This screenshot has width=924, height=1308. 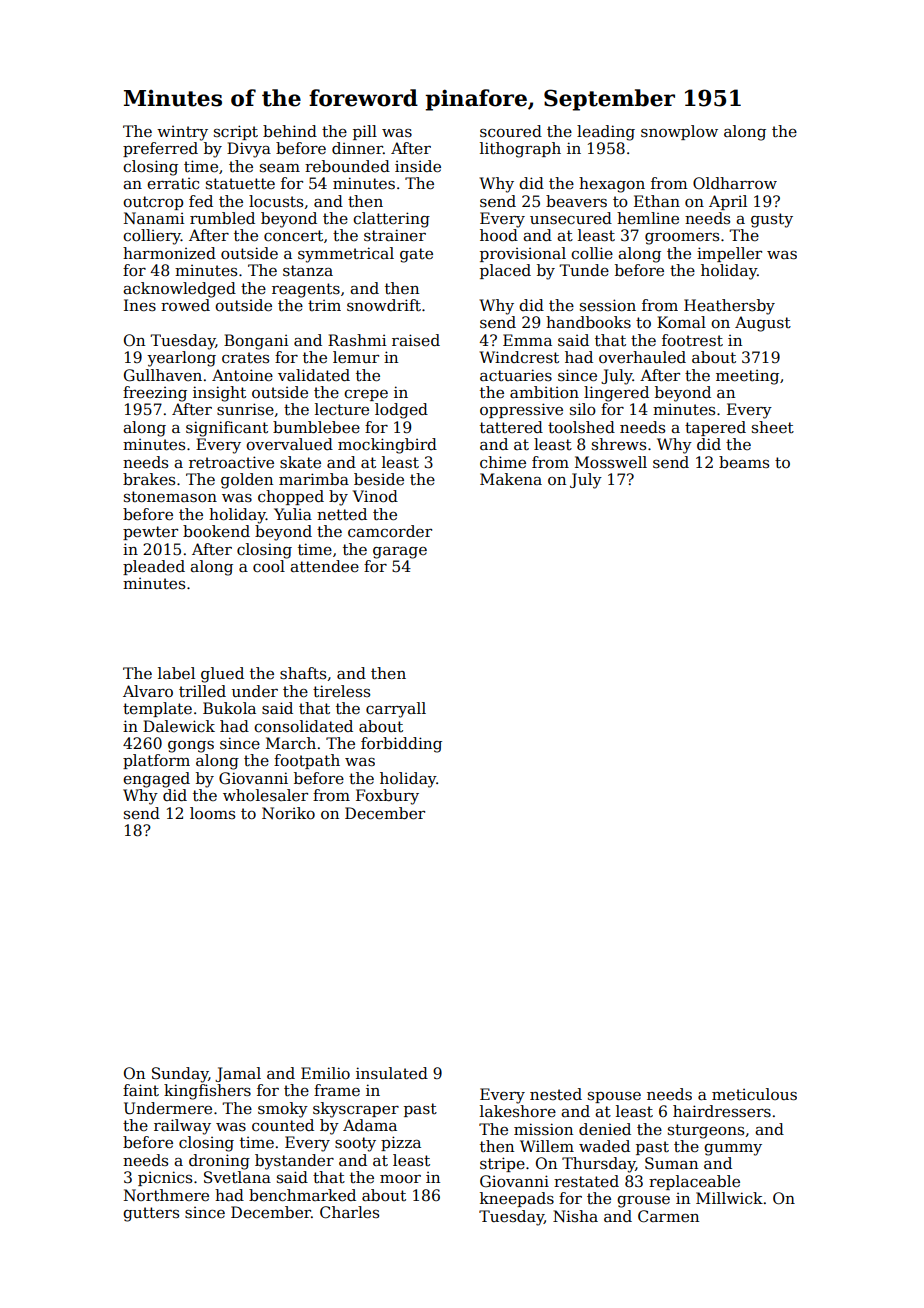 I want to click on Foxbury, so click(x=387, y=797).
